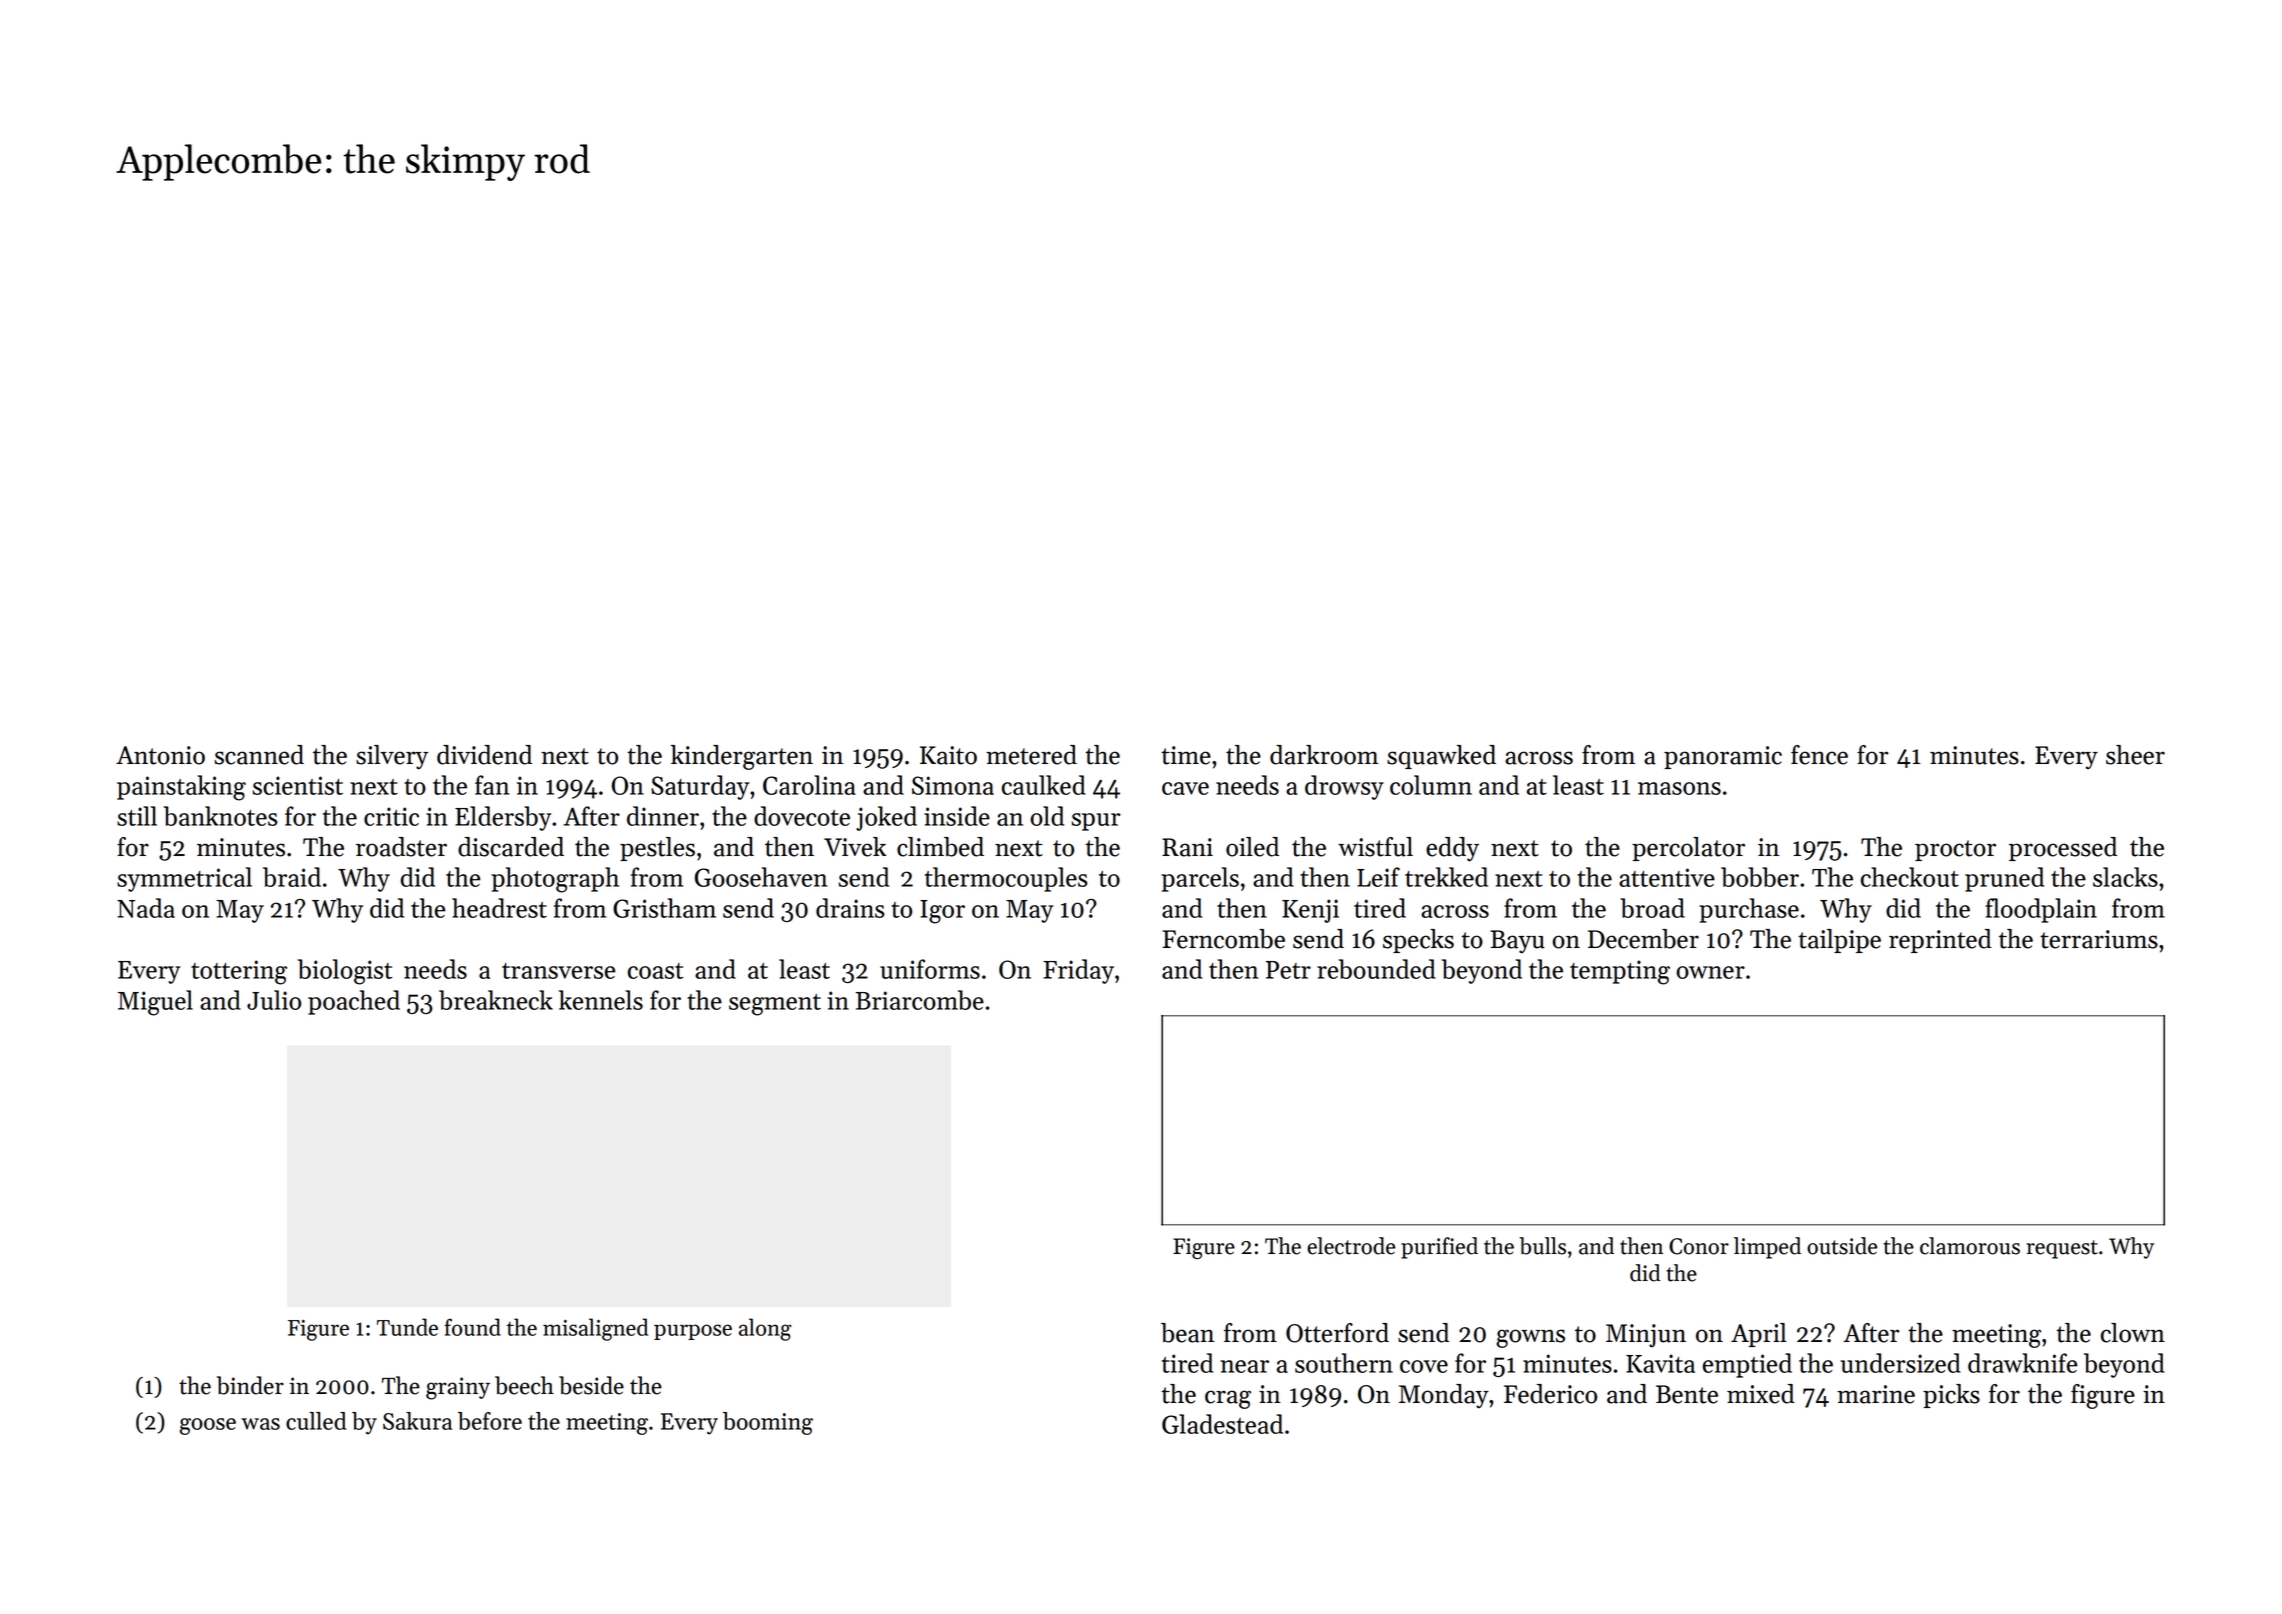 This image has height=1614, width=2282. Describe the element at coordinates (160, 755) in the image. I see `Antonio` at that location.
